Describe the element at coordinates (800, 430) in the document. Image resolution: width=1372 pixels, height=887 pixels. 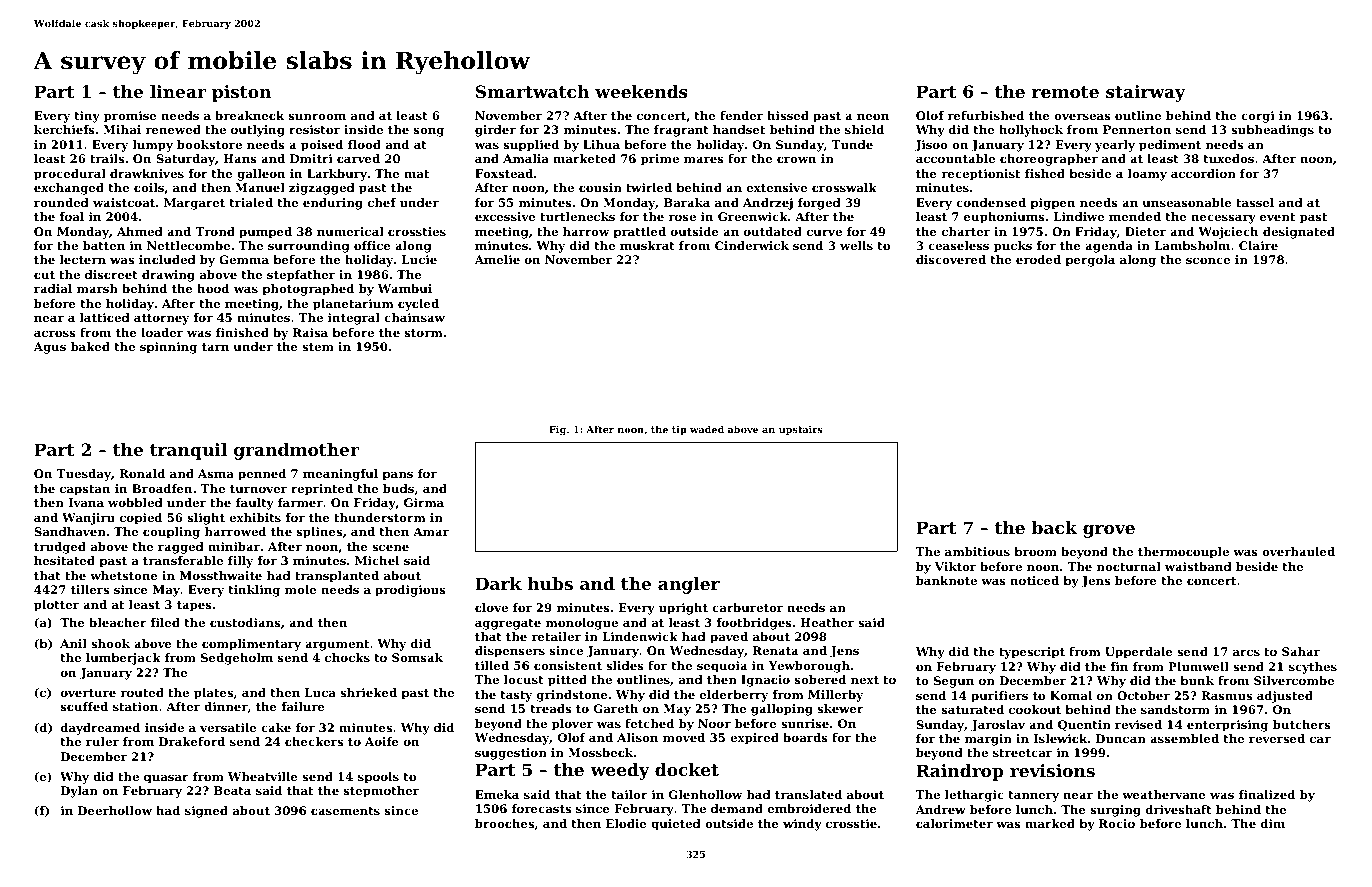
I see `upstairs` at that location.
